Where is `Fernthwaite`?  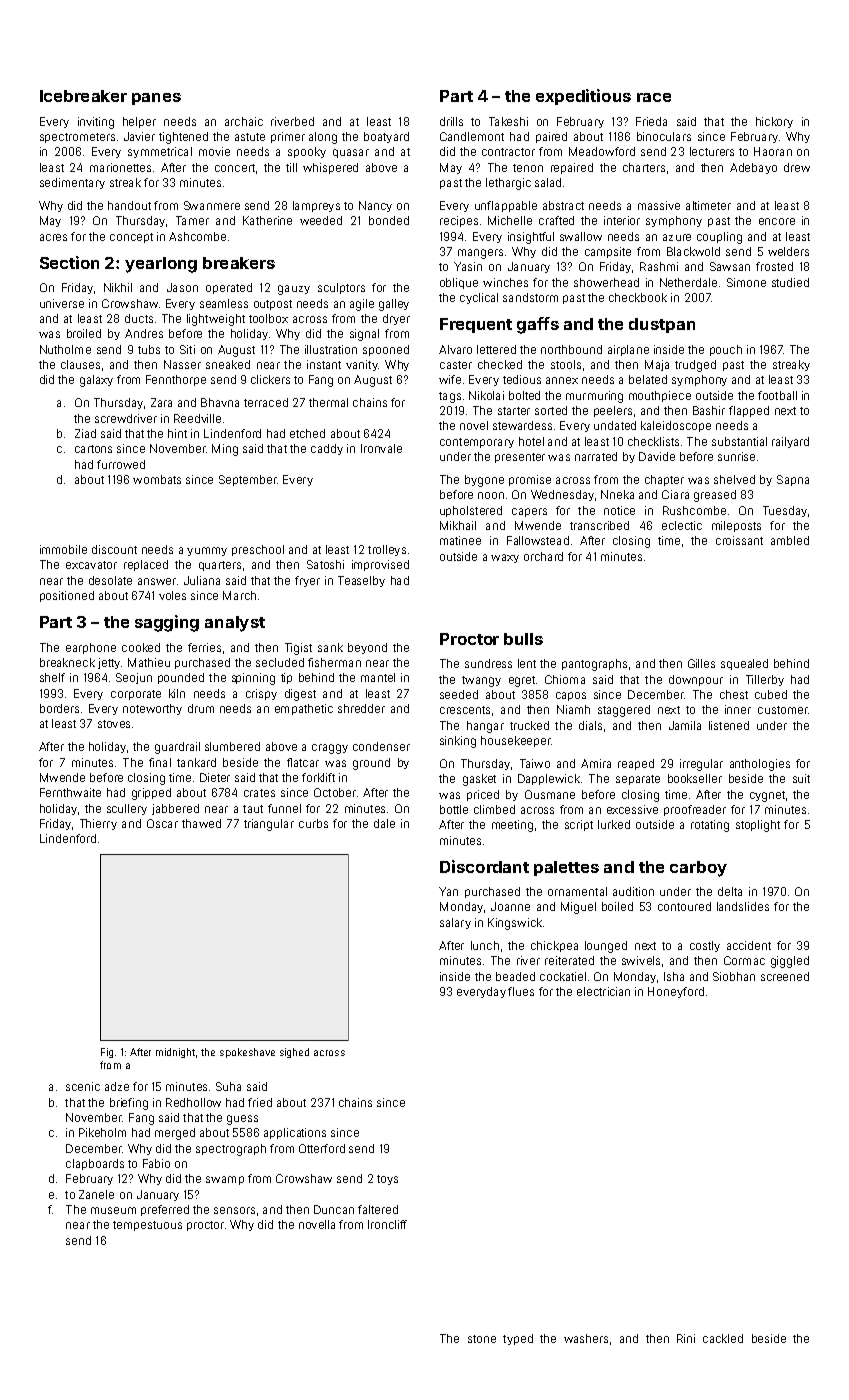
Fernthwaite is located at coordinates (70, 792).
